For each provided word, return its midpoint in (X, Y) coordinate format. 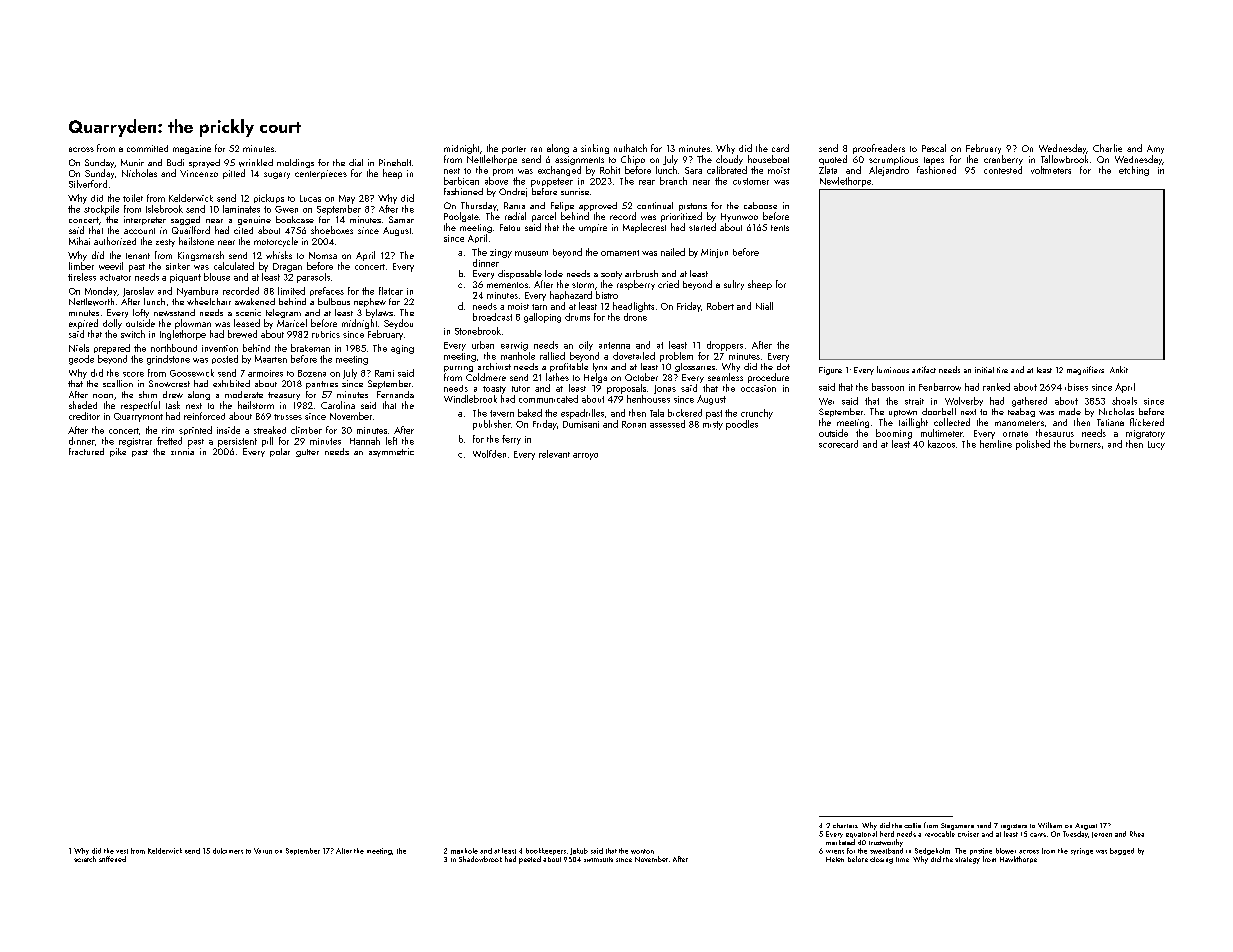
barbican (461, 181)
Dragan (287, 267)
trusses (288, 417)
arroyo (585, 456)
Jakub (579, 851)
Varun (263, 851)
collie (912, 825)
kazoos (941, 444)
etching (1134, 171)
